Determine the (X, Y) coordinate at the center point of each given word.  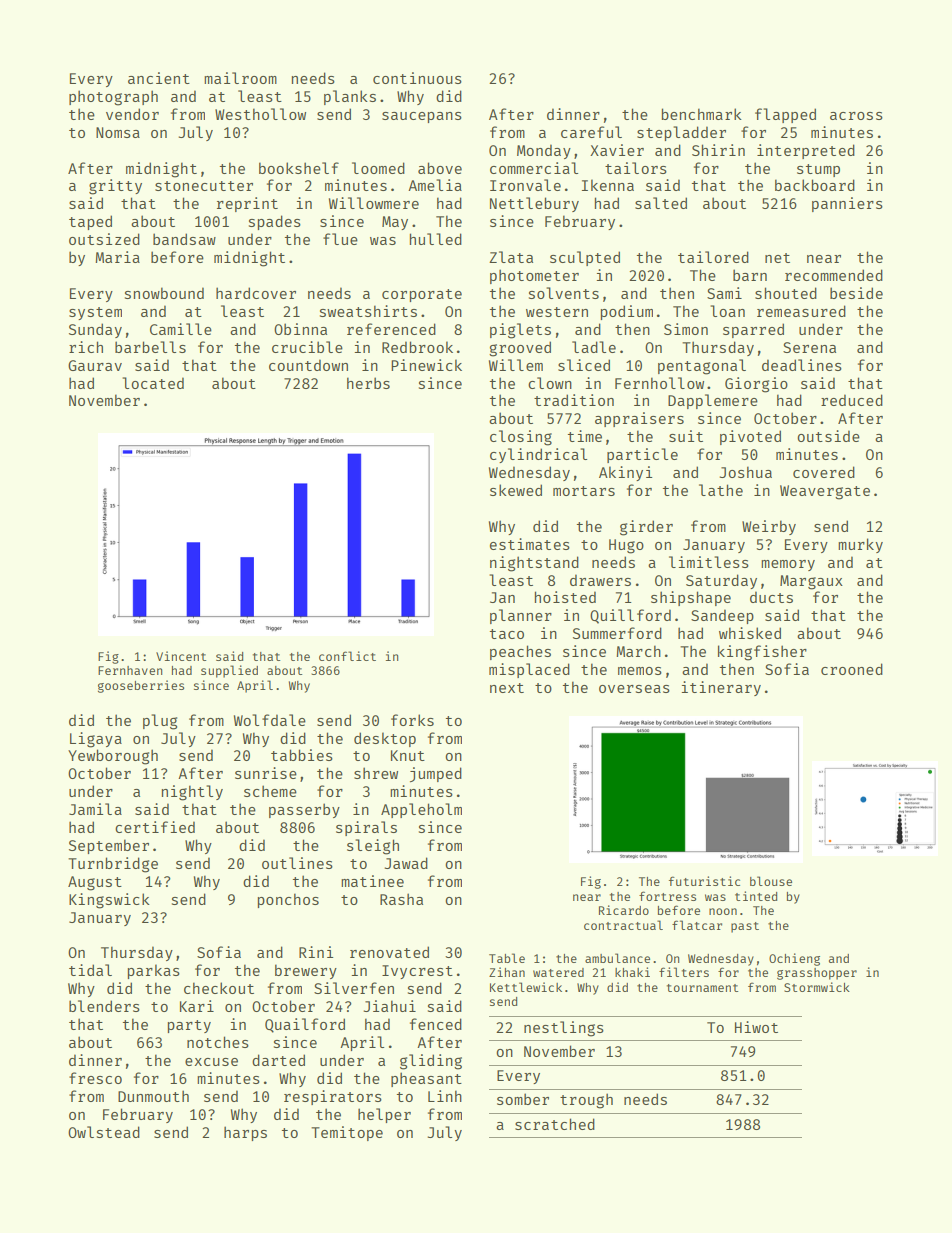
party (189, 1026)
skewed (516, 490)
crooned (852, 669)
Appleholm (421, 810)
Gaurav (95, 365)
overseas (634, 689)
